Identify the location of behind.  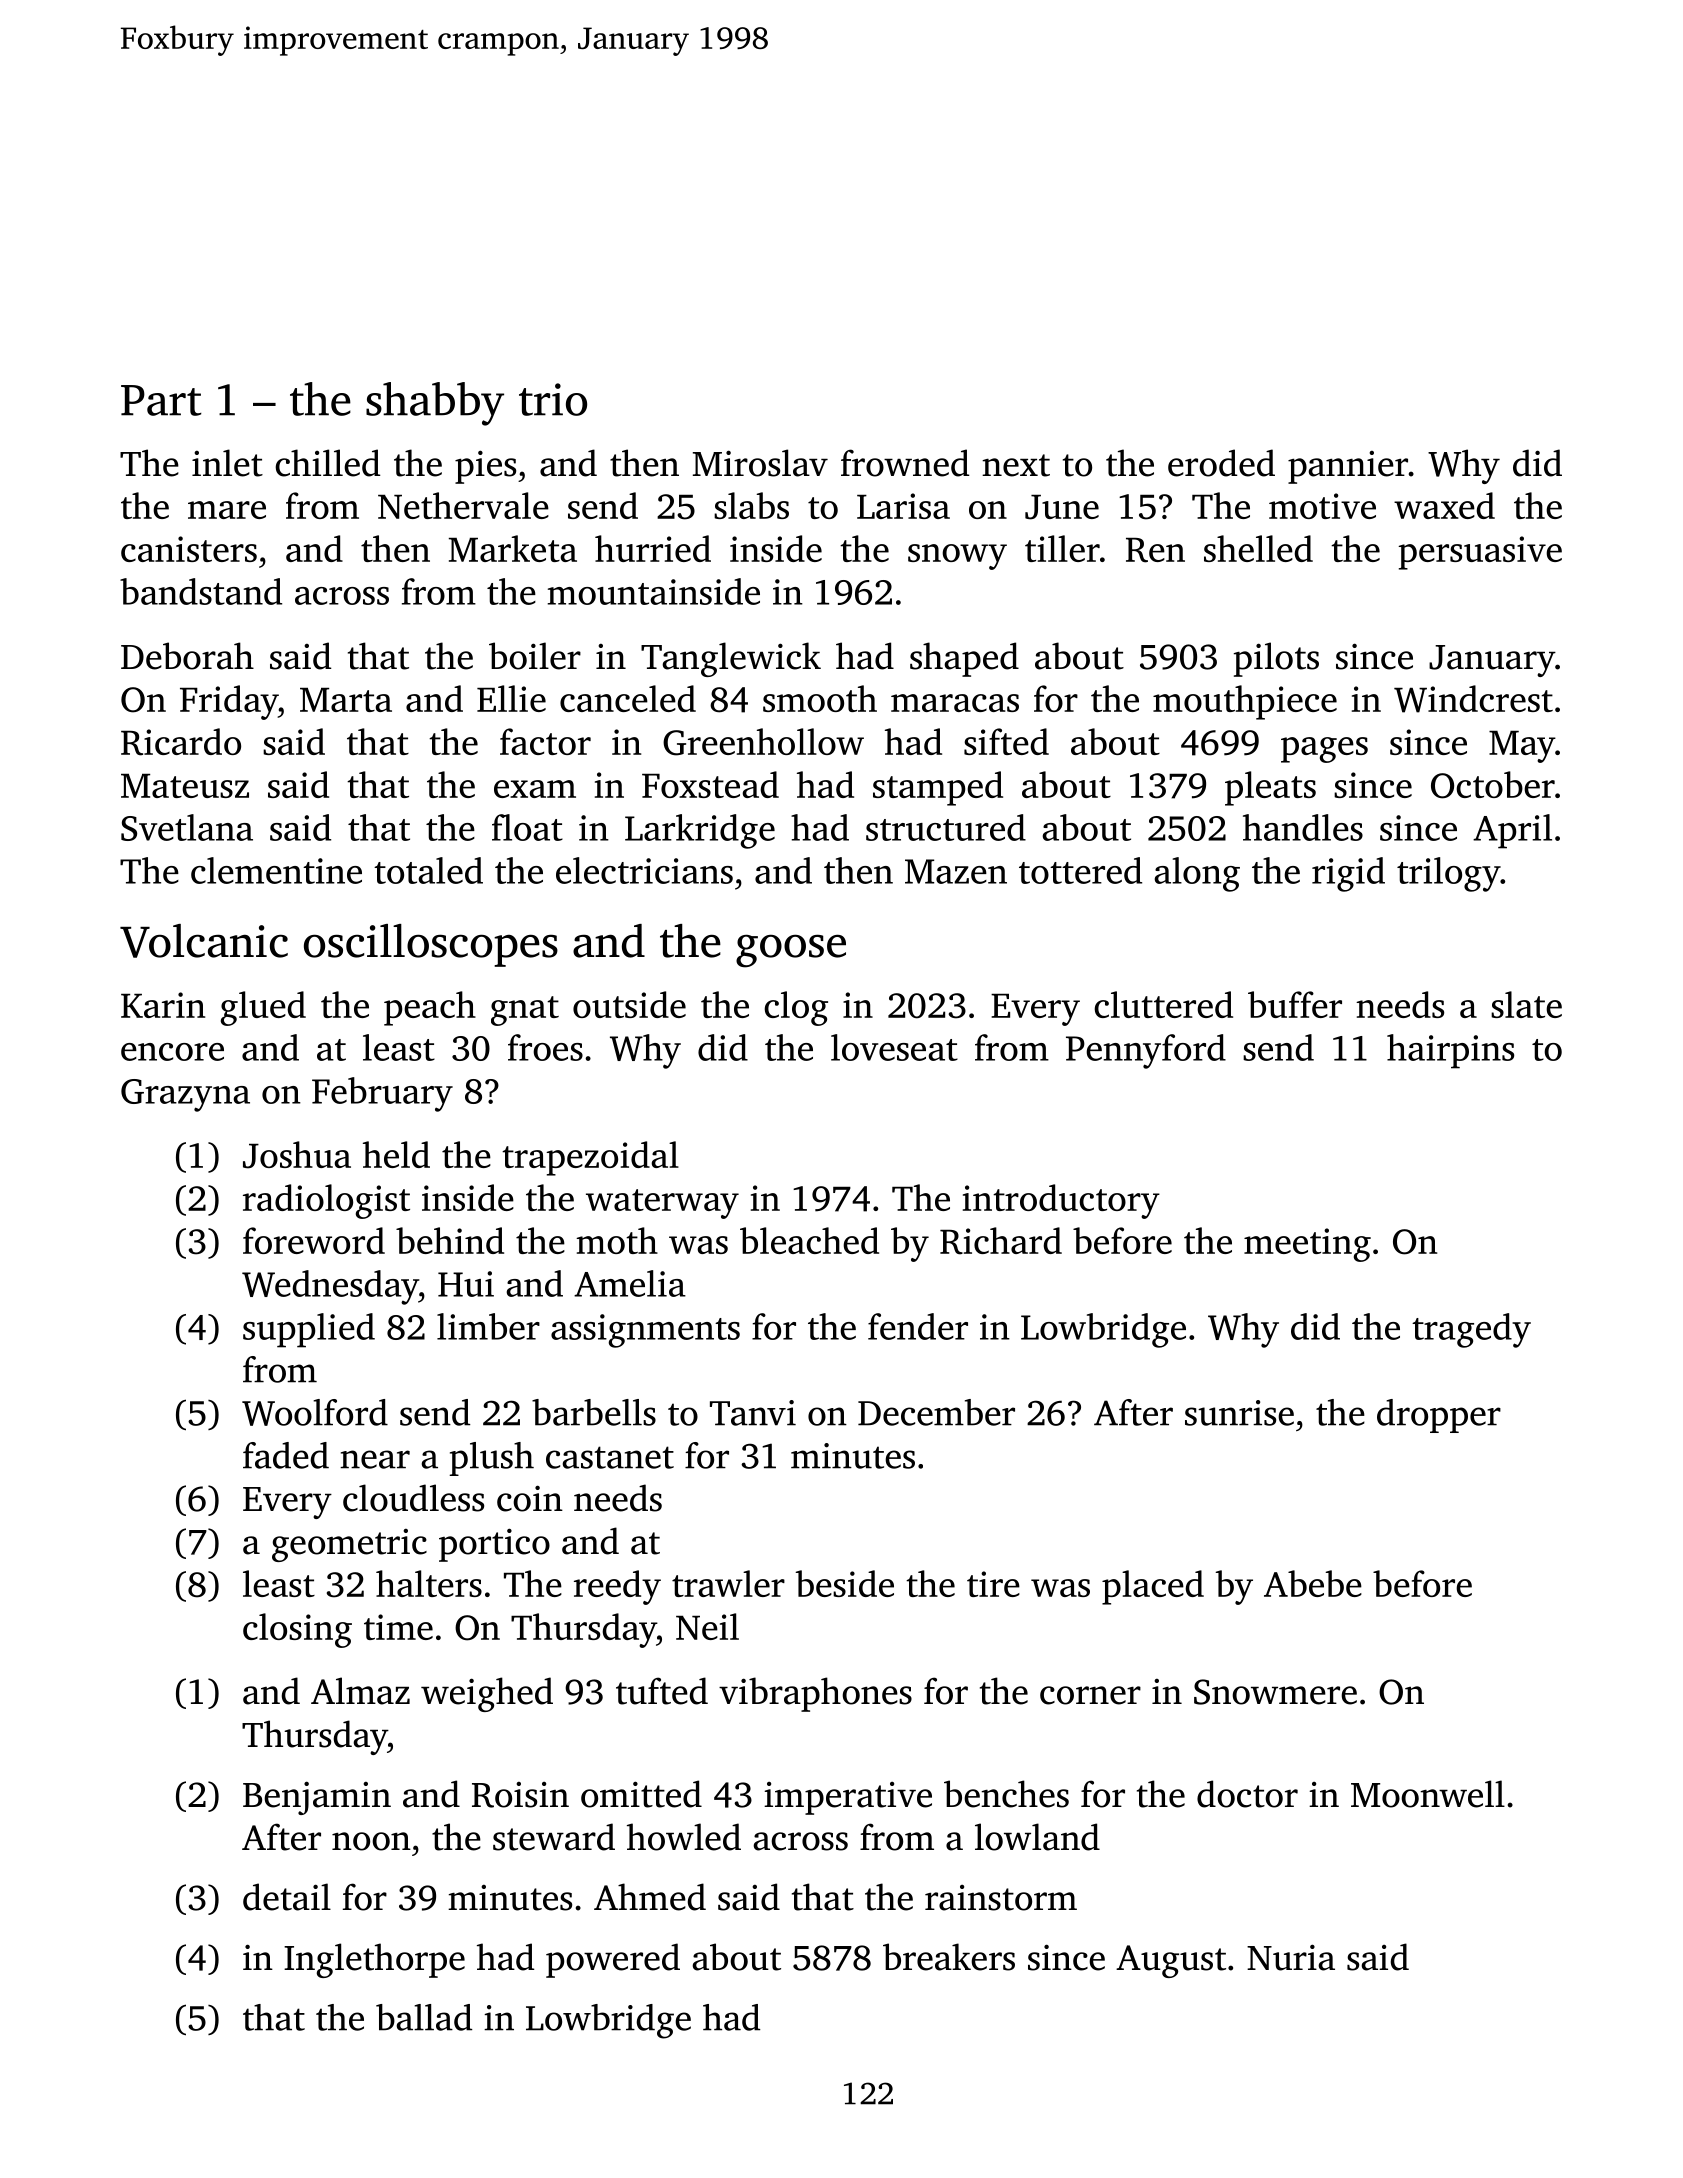
(450, 1240).
